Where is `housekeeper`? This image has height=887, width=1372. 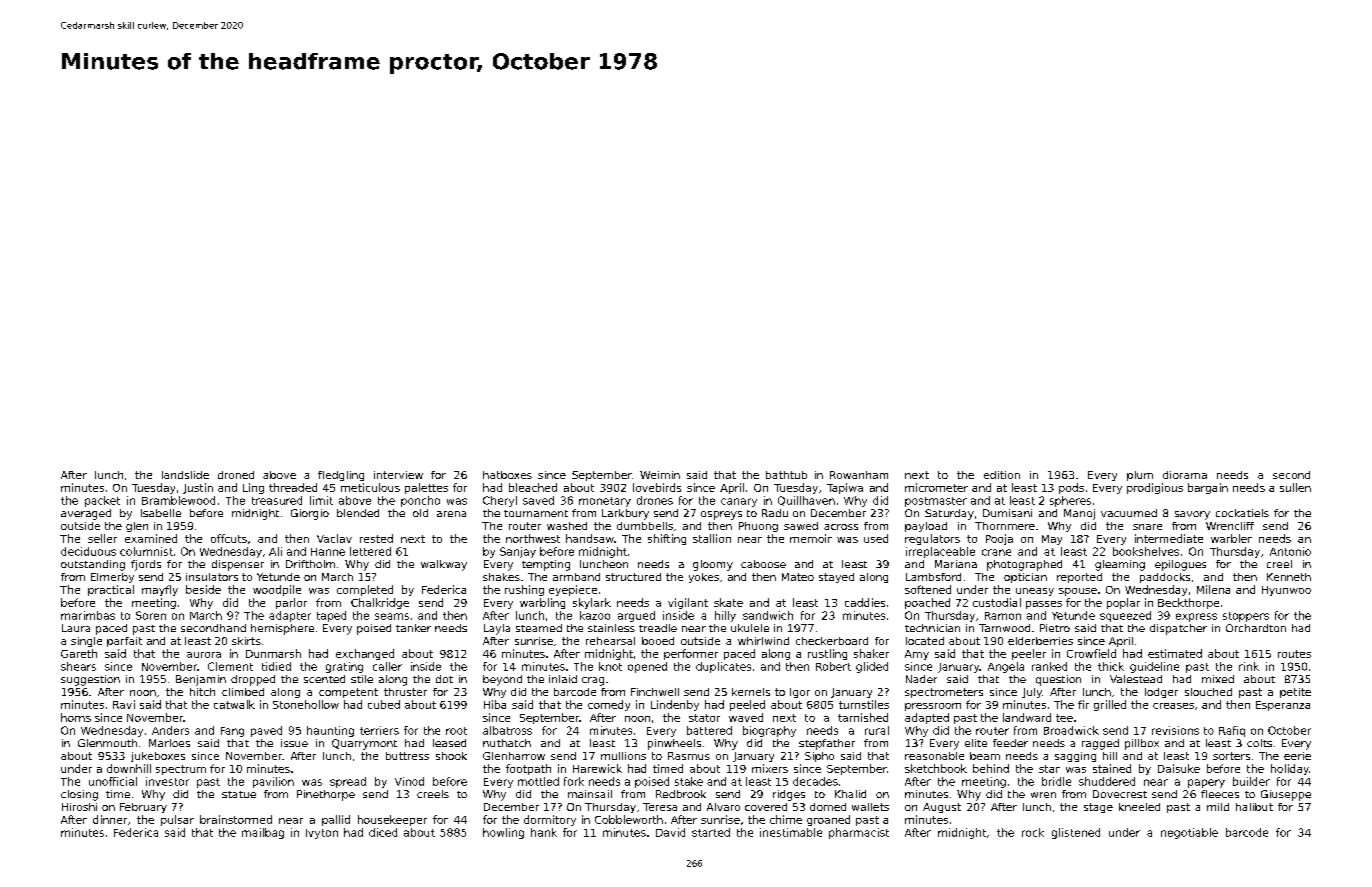
housekeeper is located at coordinates (392, 820).
